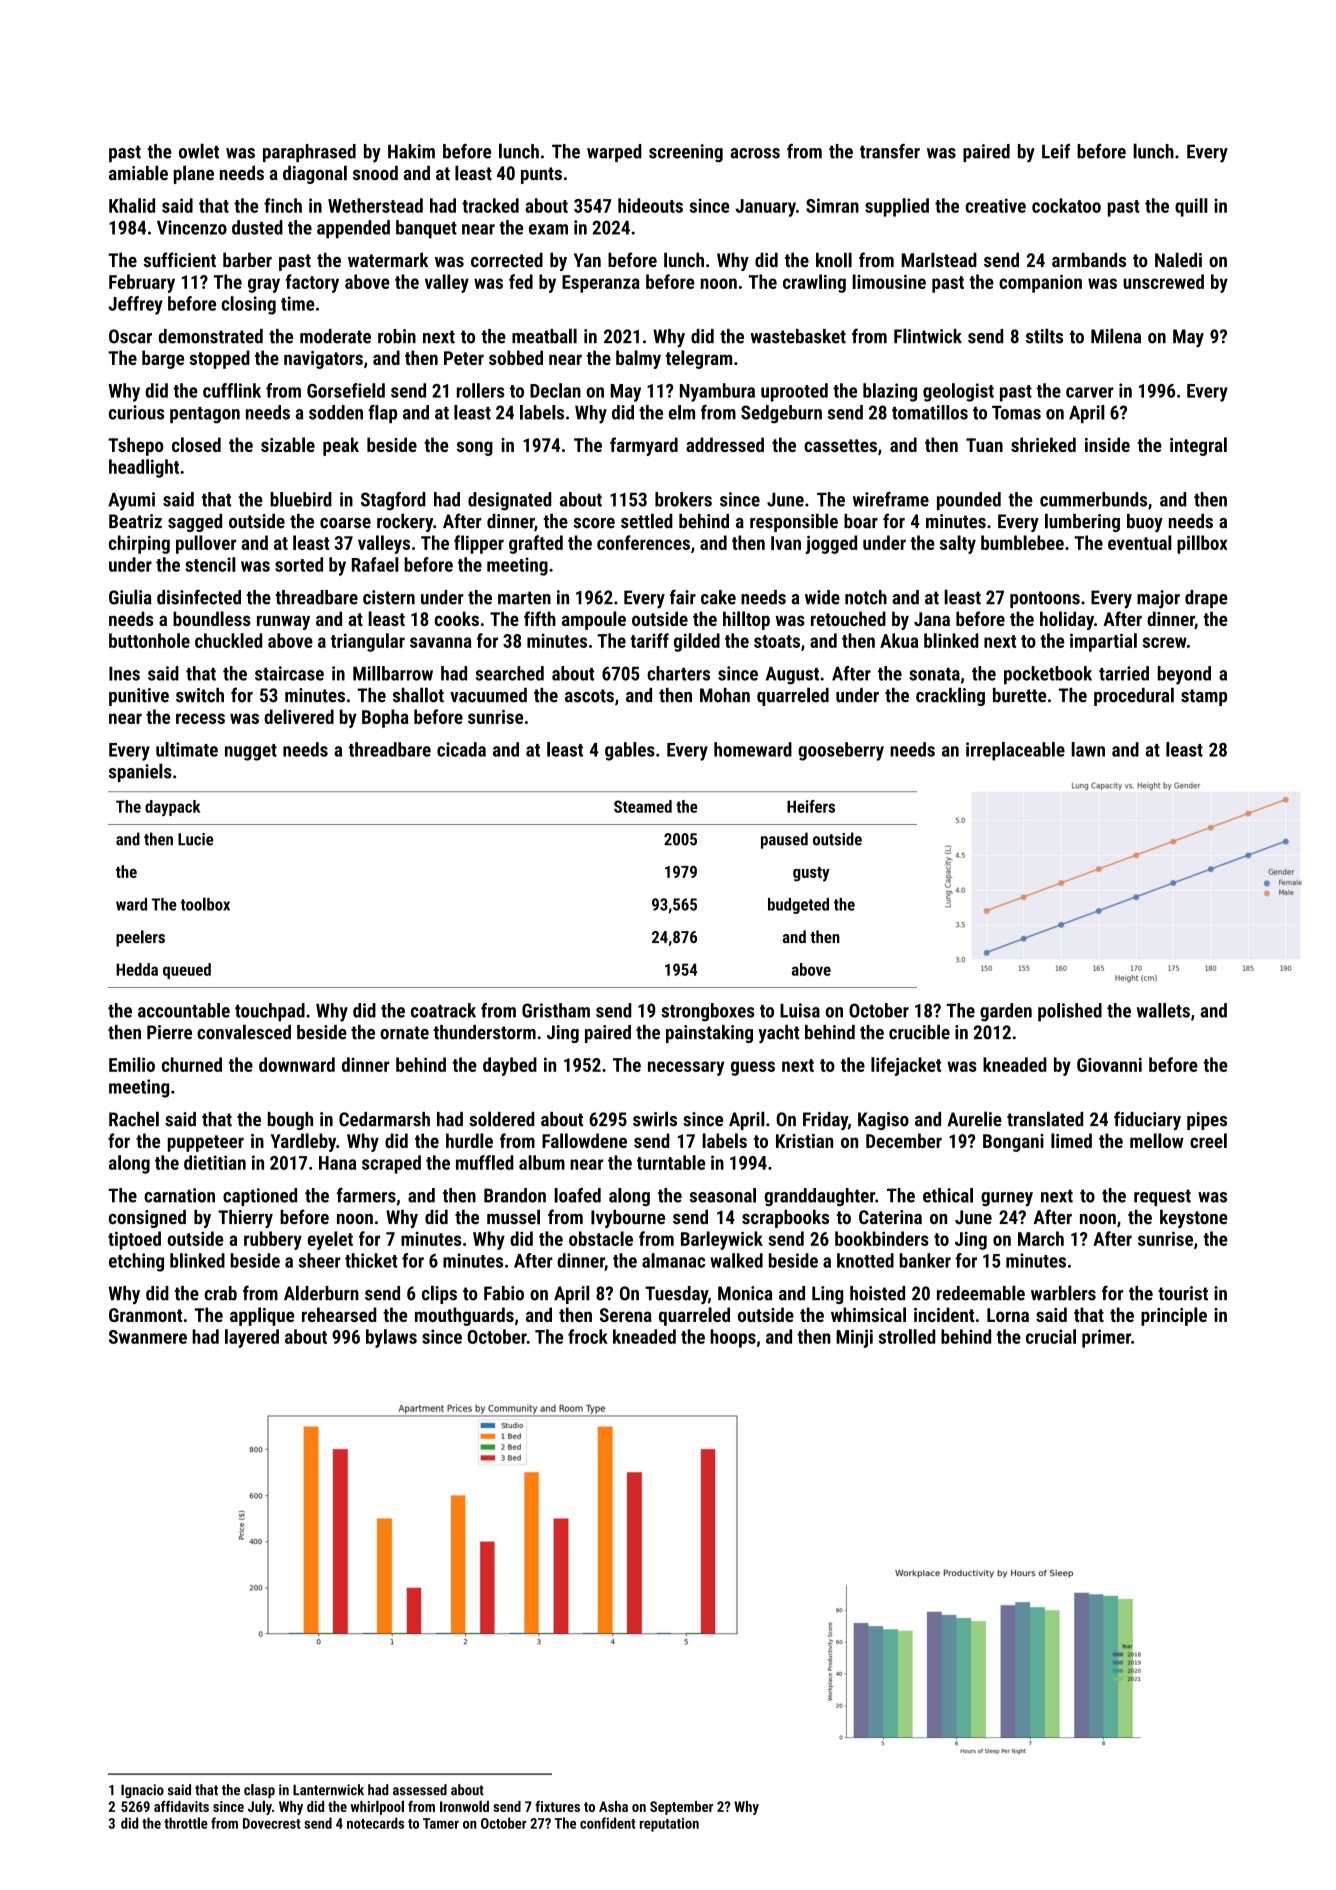 The image size is (1336, 1890). Describe the element at coordinates (686, 153) in the document. I see `screening` at that location.
